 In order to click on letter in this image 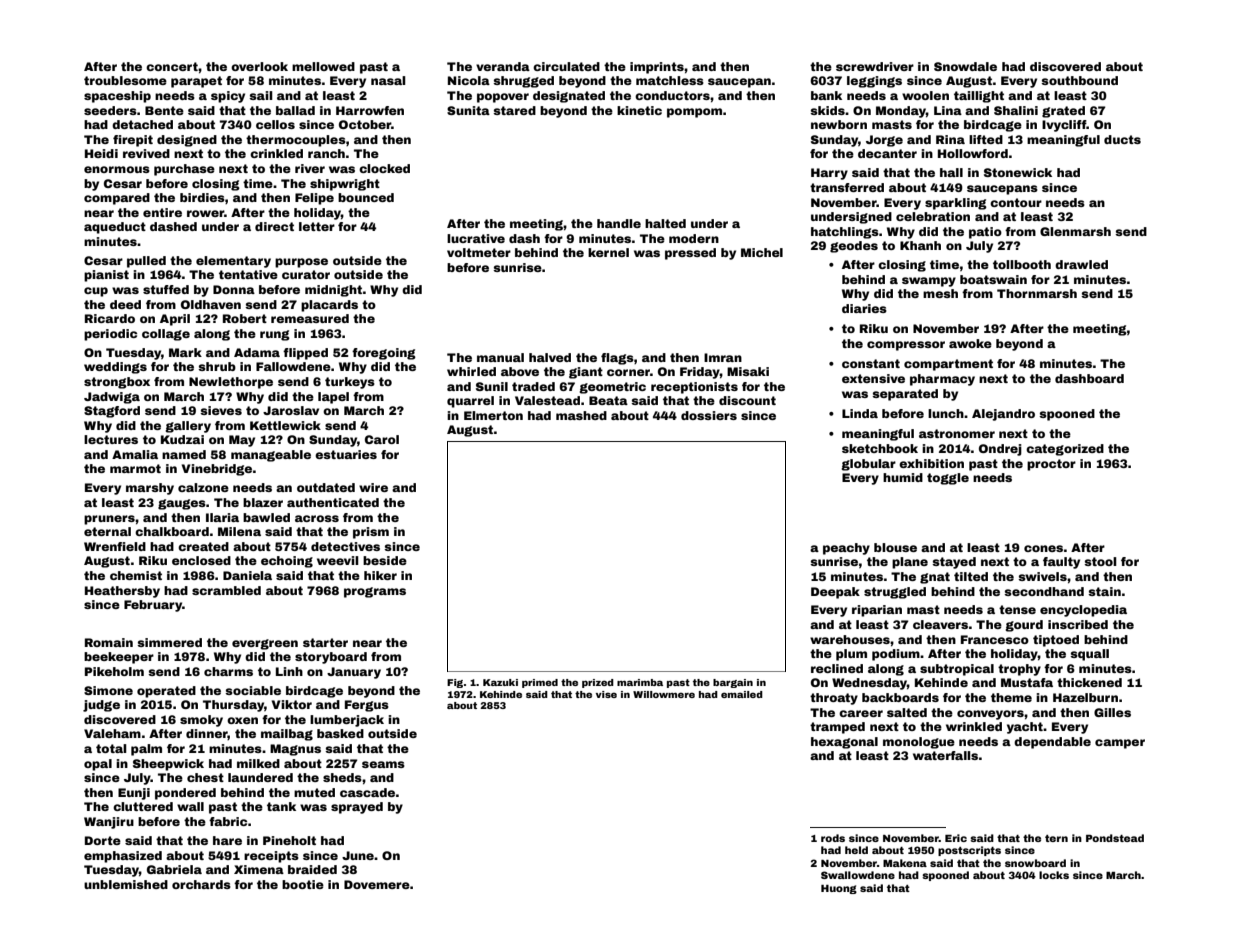, I will do `click(317, 226)`.
